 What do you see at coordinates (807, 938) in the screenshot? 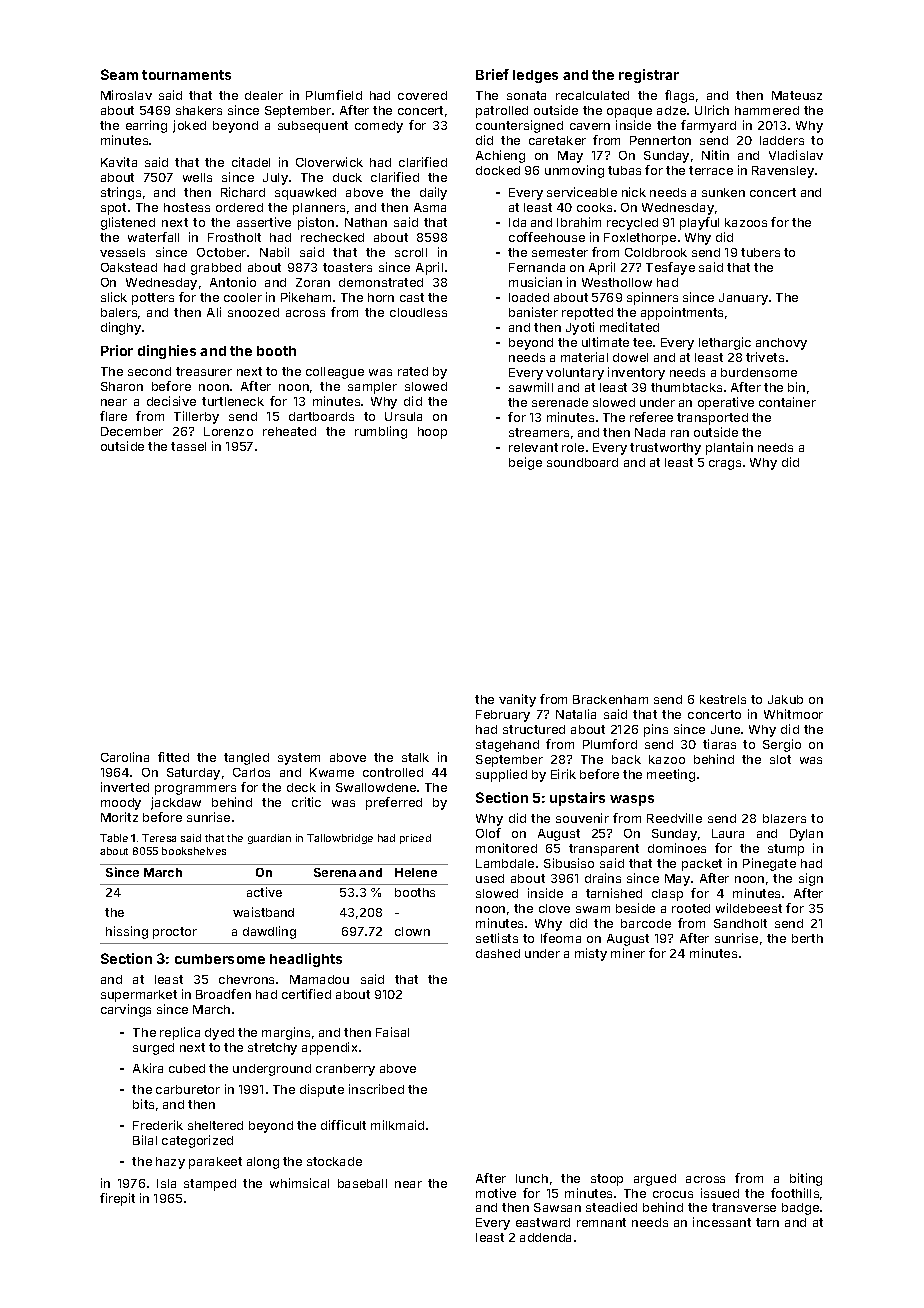
I see `berth` at bounding box center [807, 938].
